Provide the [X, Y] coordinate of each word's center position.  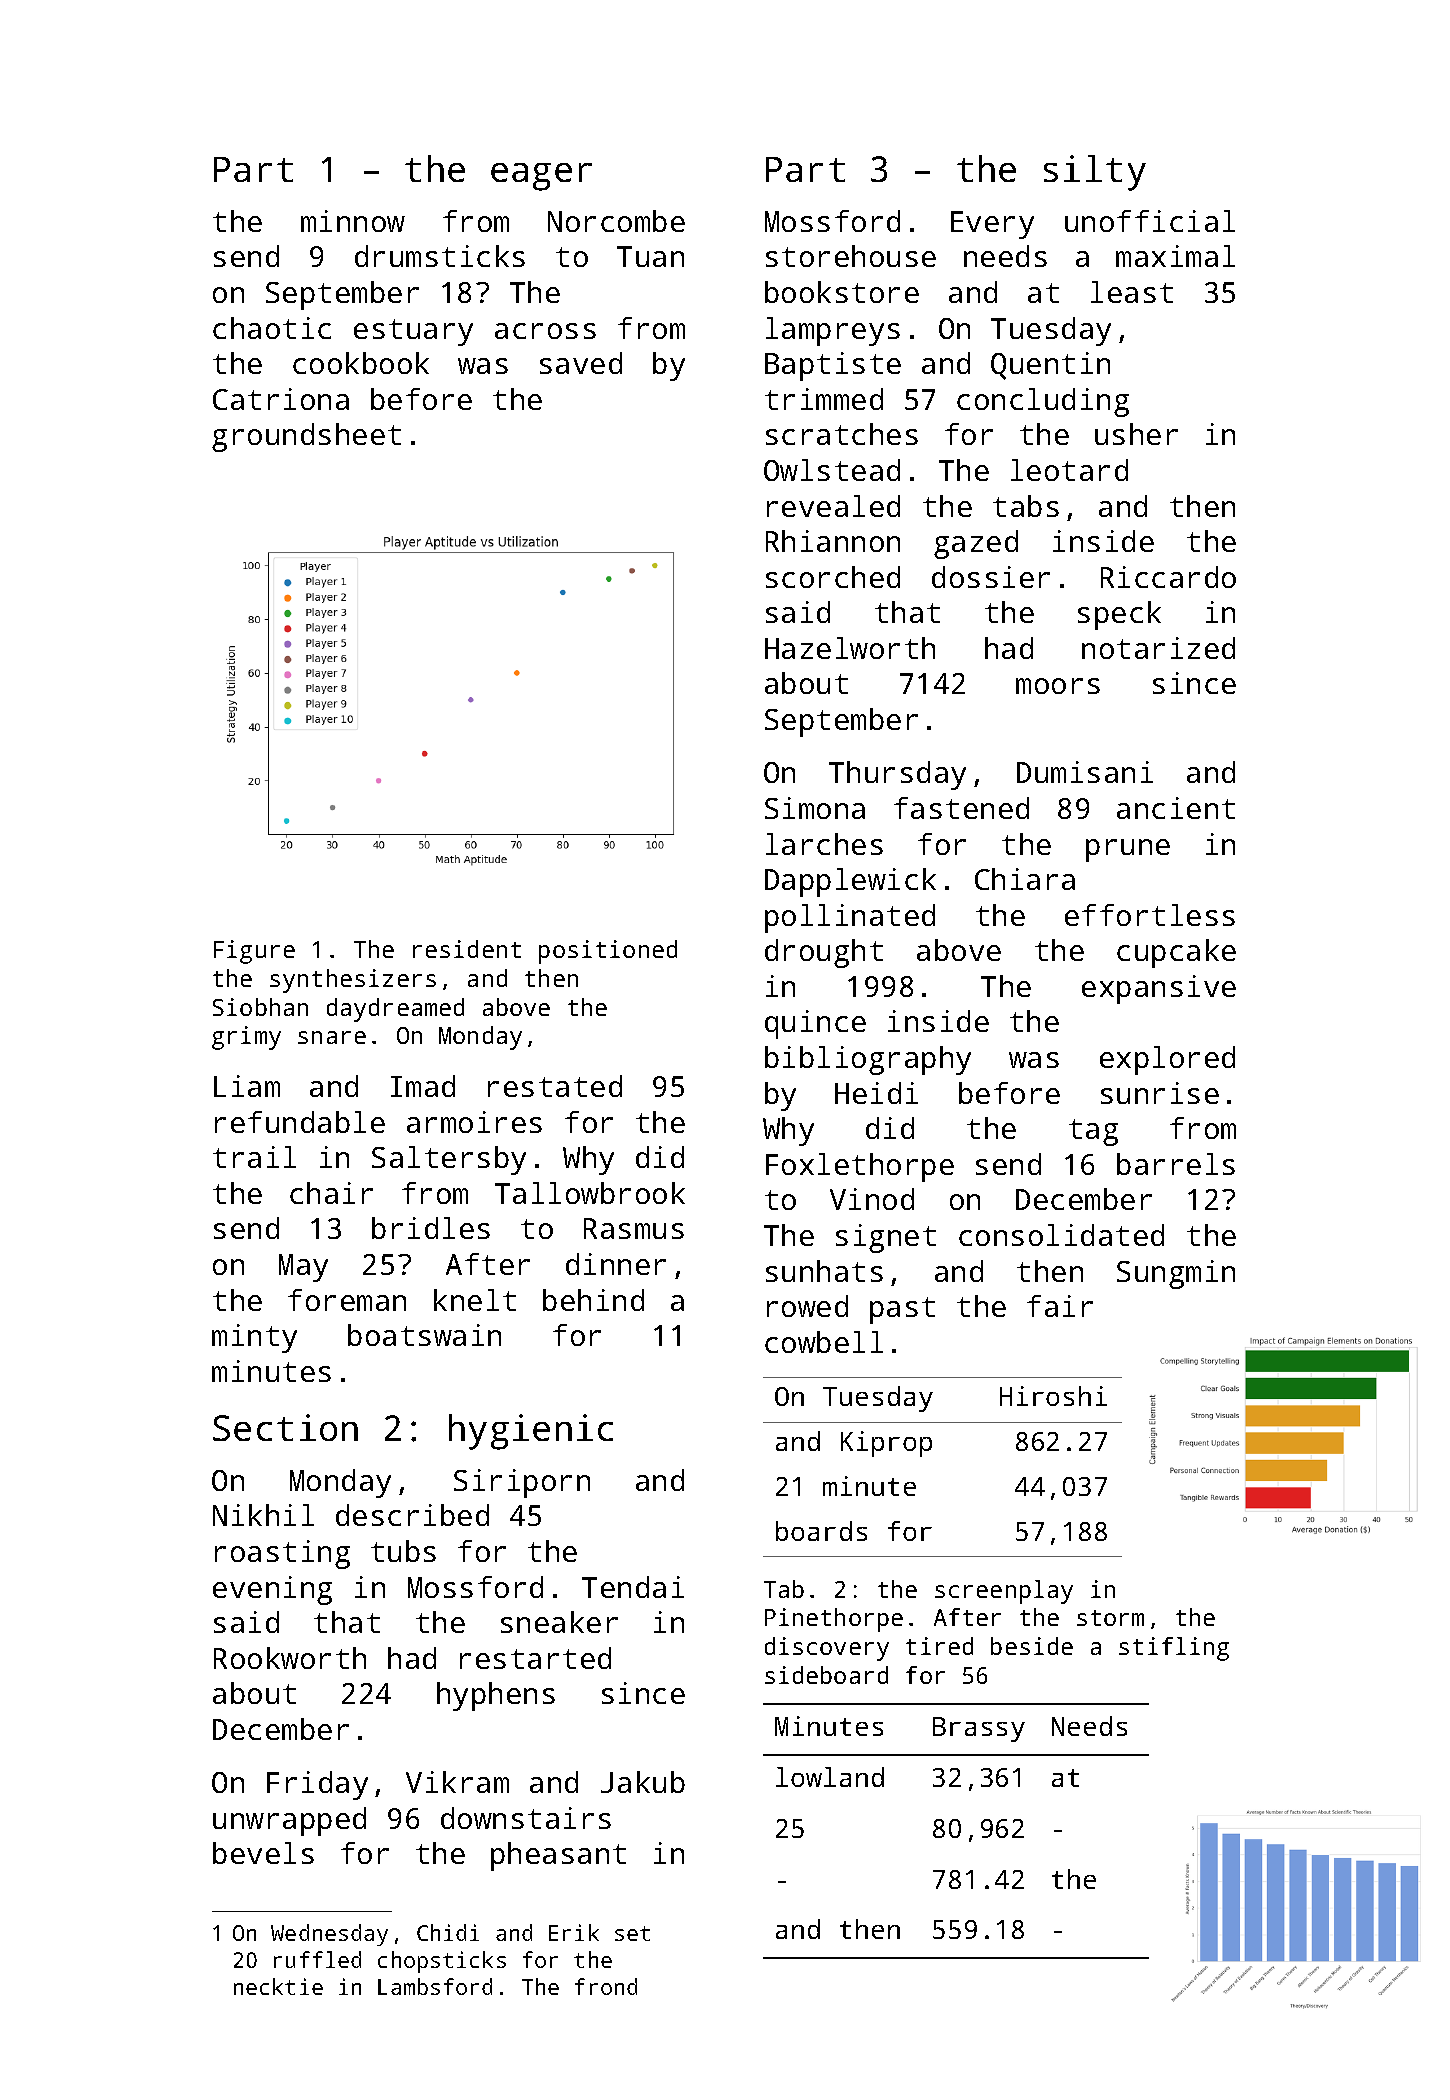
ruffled [317, 1959]
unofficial [1150, 221]
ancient [1176, 808]
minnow [353, 221]
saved [581, 363]
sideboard [826, 1675]
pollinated [850, 918]
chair [331, 1193]
